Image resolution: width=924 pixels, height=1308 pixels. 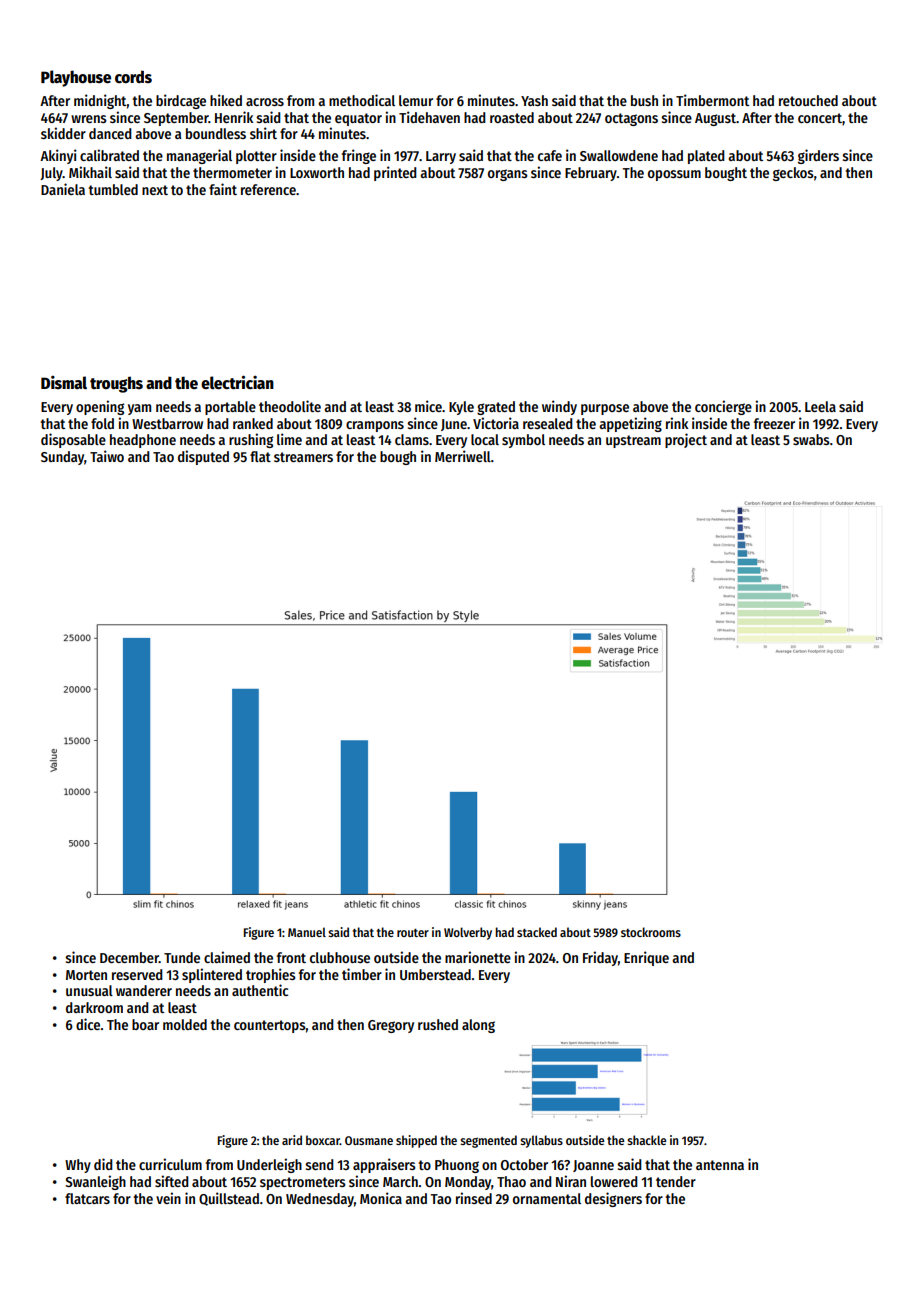 I want to click on router, so click(x=413, y=933).
